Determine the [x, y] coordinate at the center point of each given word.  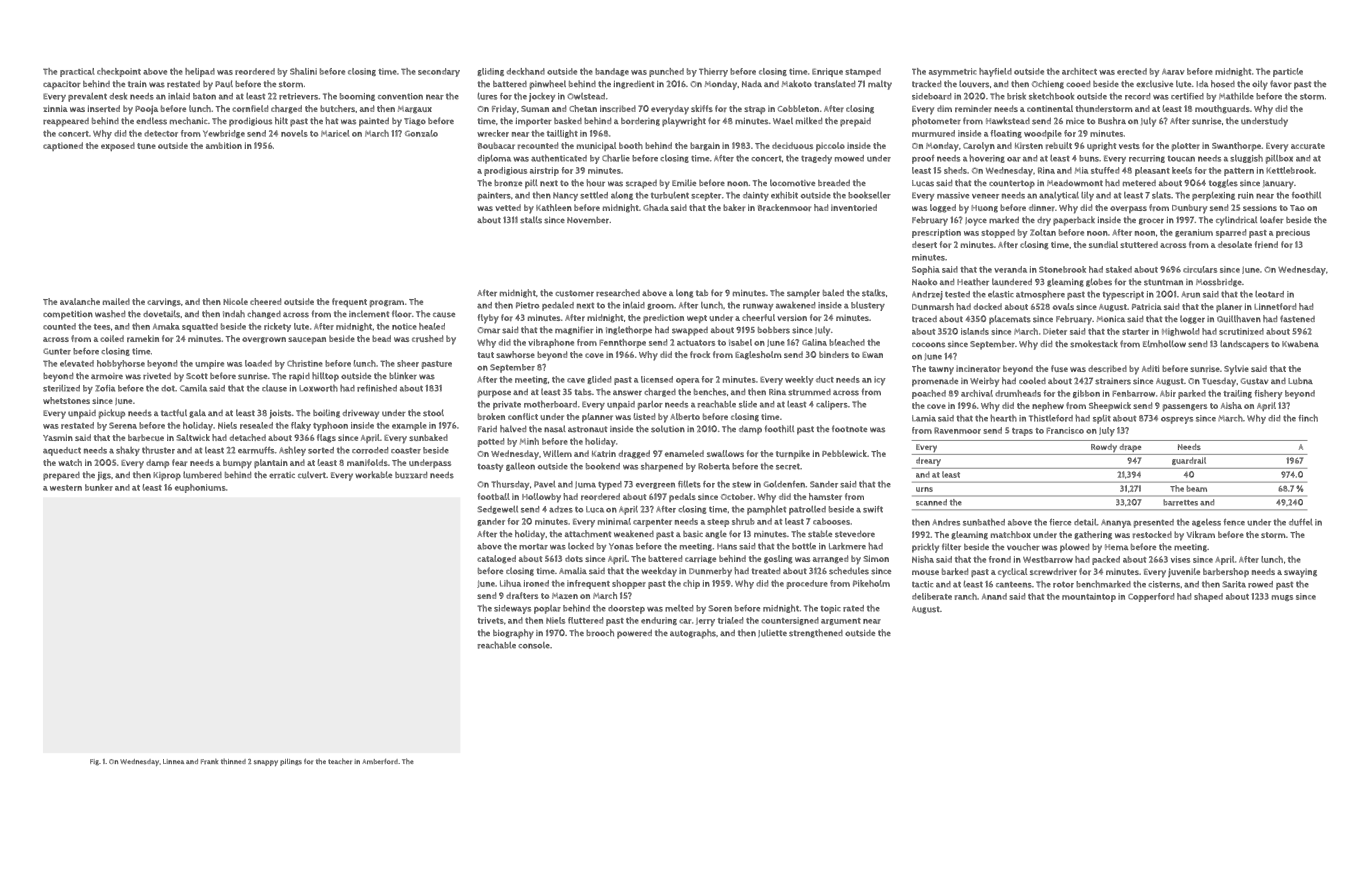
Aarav [1173, 72]
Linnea [173, 761]
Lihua [510, 583]
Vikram [1200, 534]
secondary [439, 72]
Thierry [713, 72]
